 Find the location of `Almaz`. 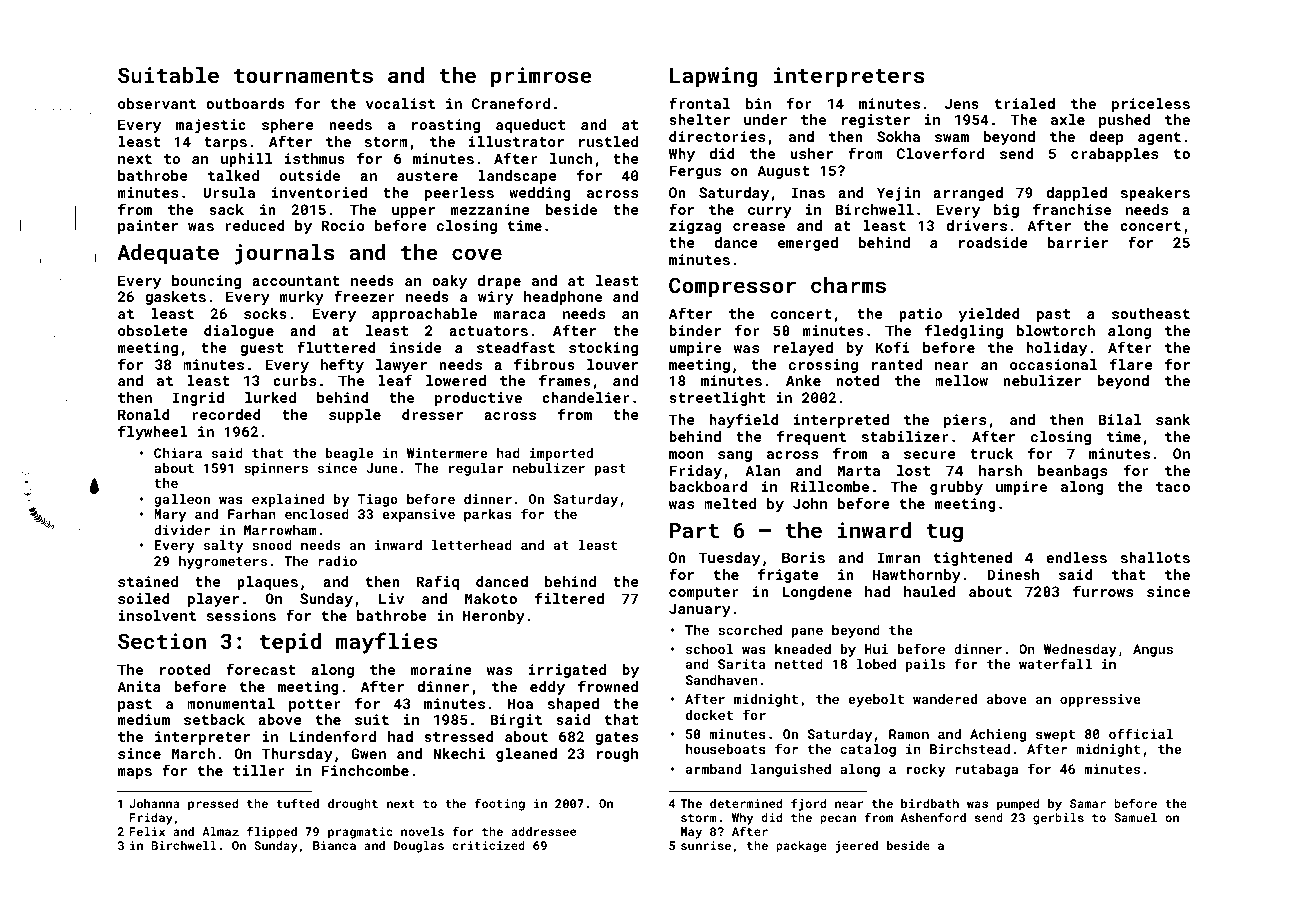

Almaz is located at coordinates (220, 831).
